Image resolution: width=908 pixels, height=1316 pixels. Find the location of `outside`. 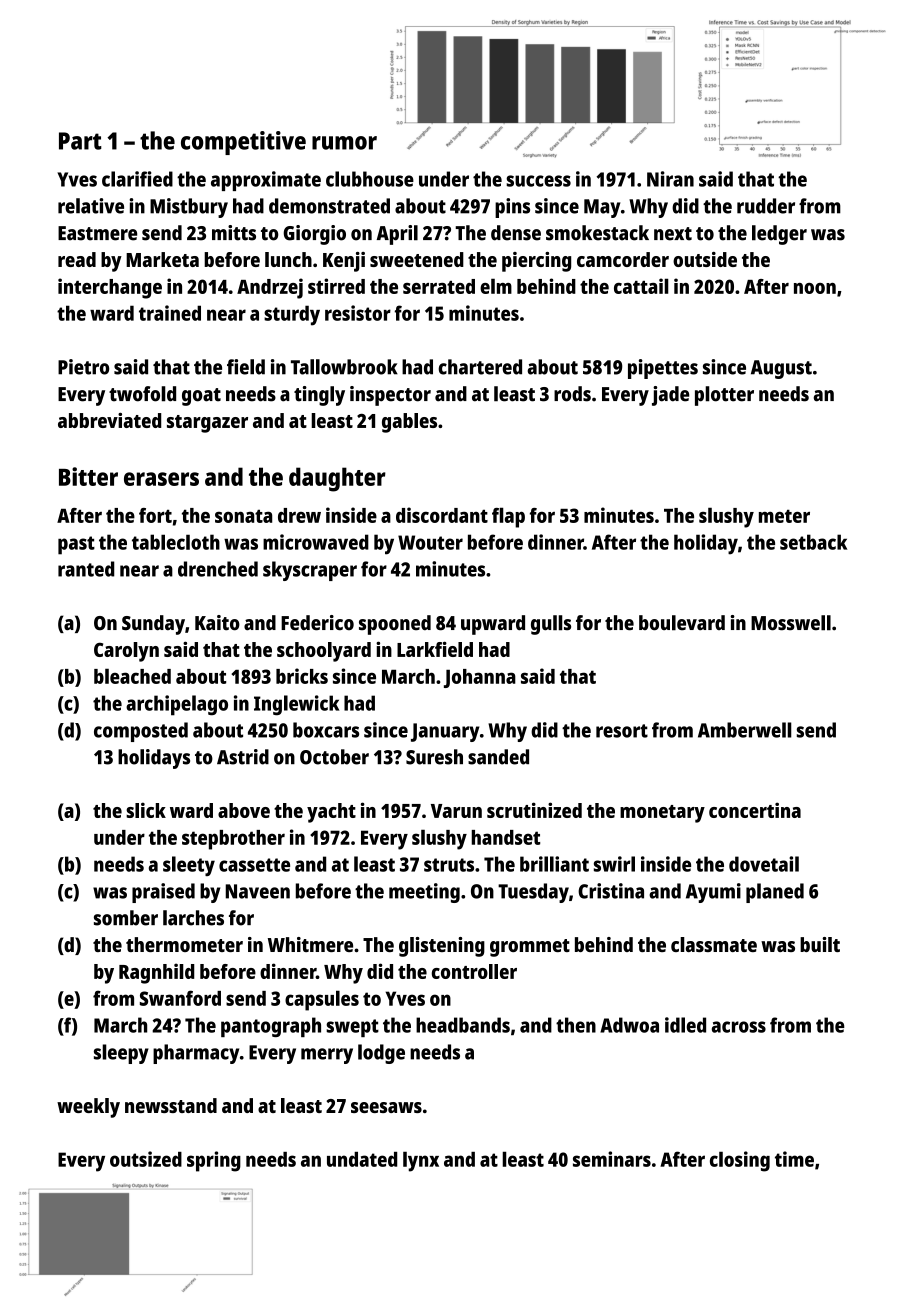

outside is located at coordinates (705, 259).
